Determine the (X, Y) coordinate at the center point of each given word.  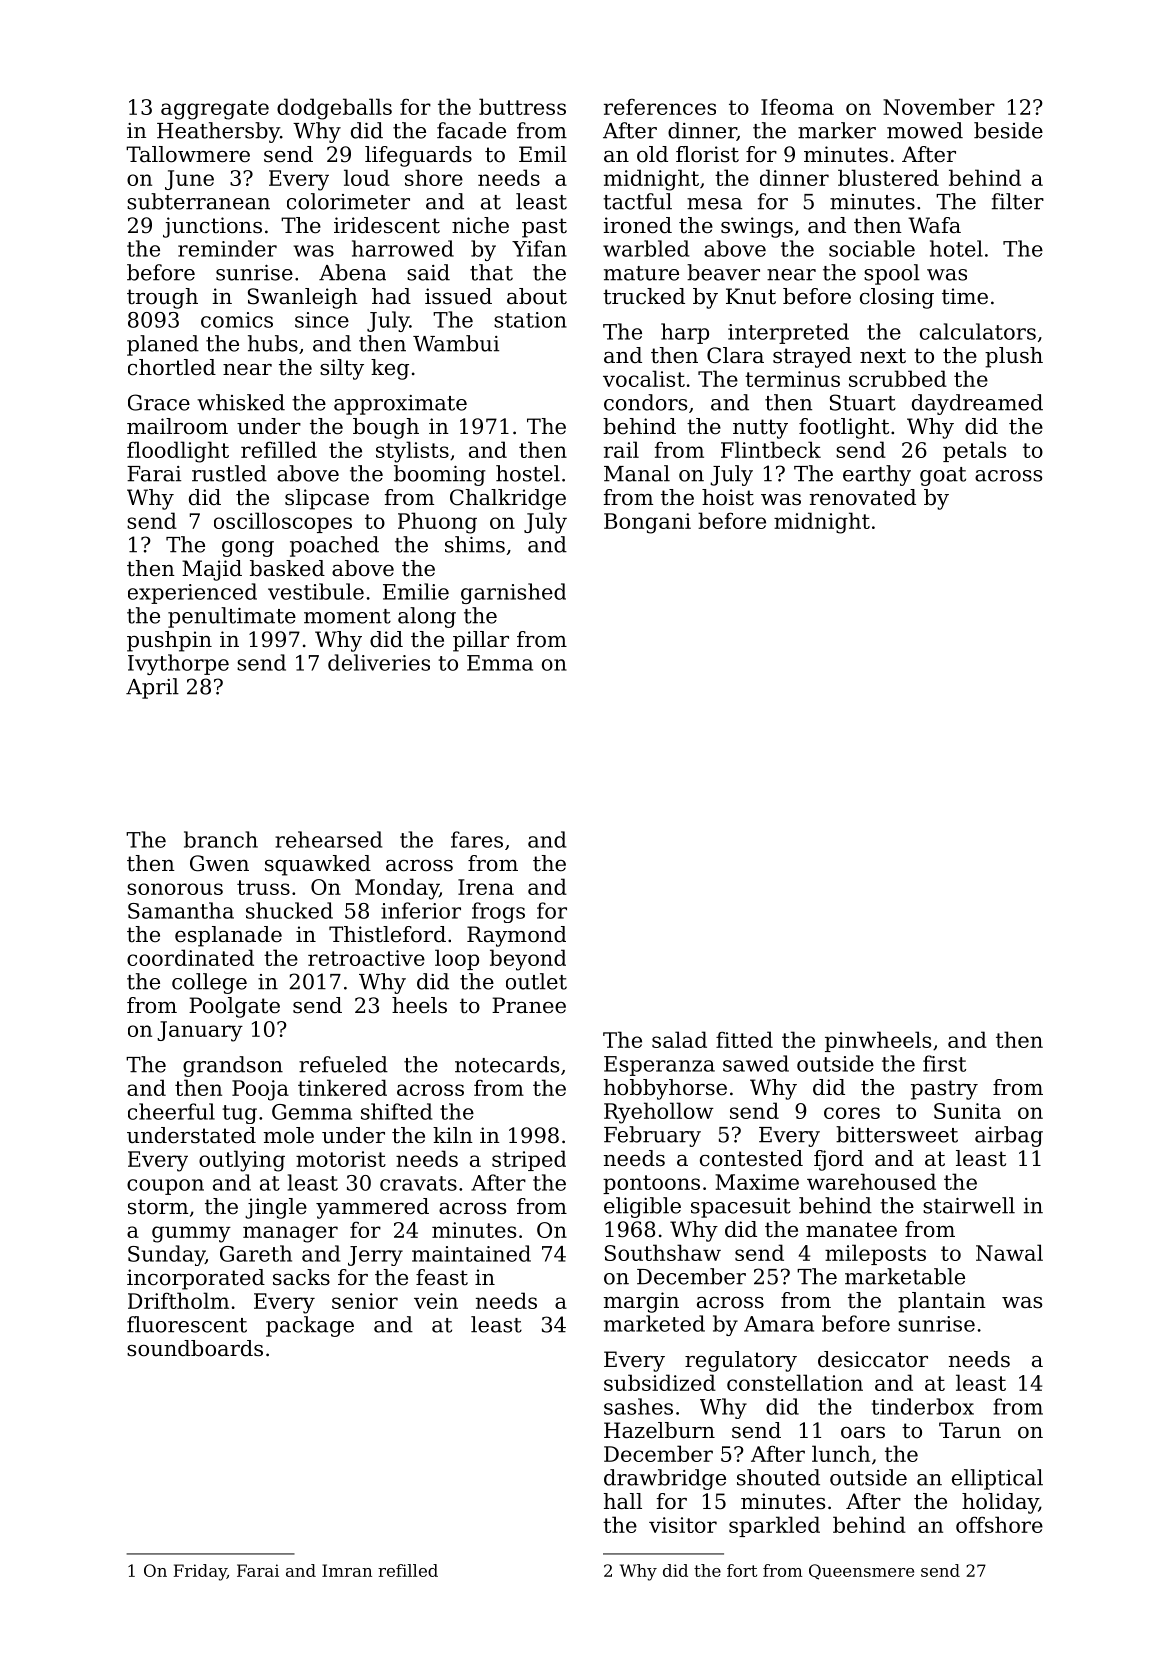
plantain (942, 1302)
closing (897, 298)
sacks (301, 1277)
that (491, 272)
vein (436, 1301)
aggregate (215, 110)
